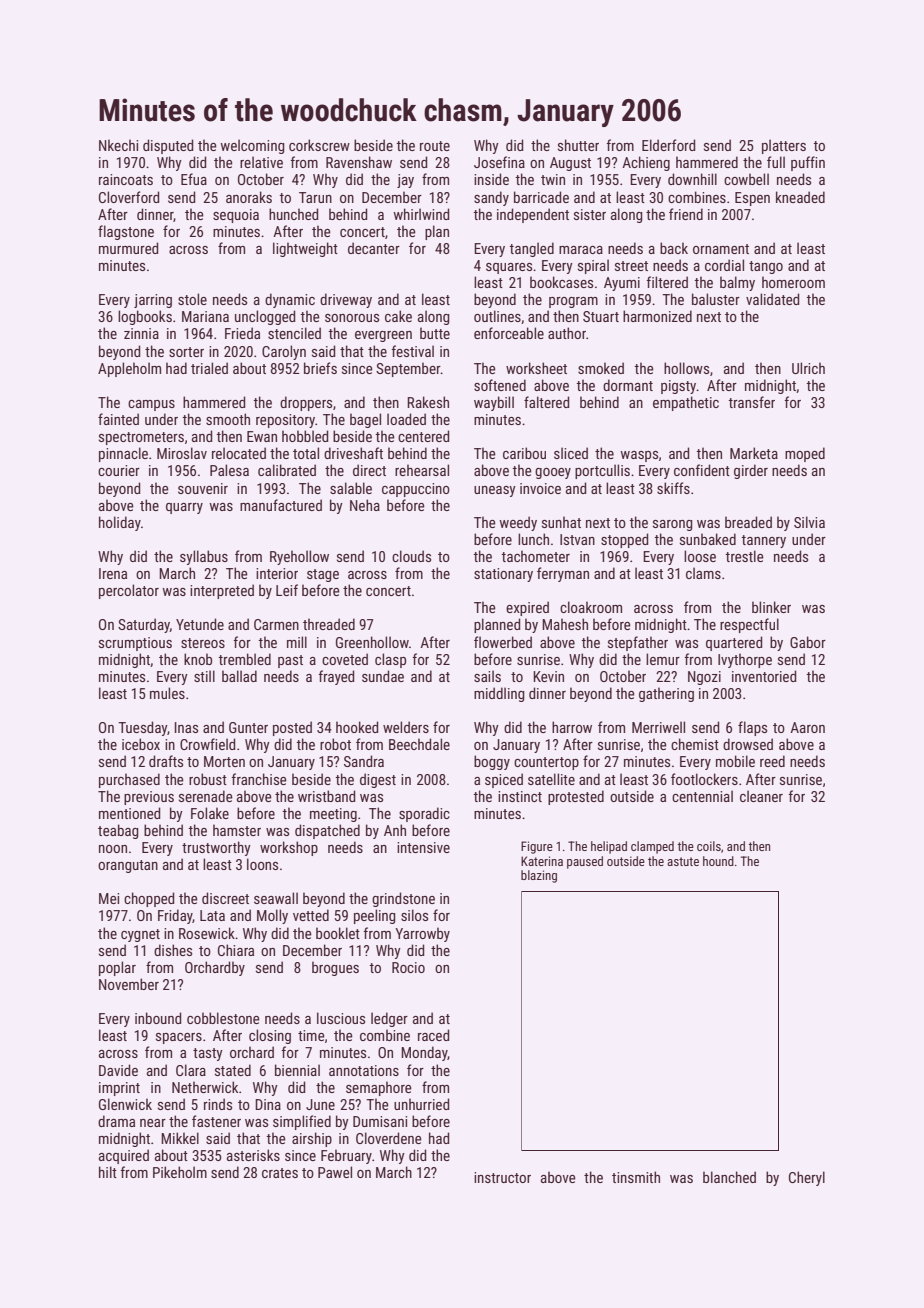 The width and height of the page is (924, 1308). I want to click on sequoia, so click(236, 216).
